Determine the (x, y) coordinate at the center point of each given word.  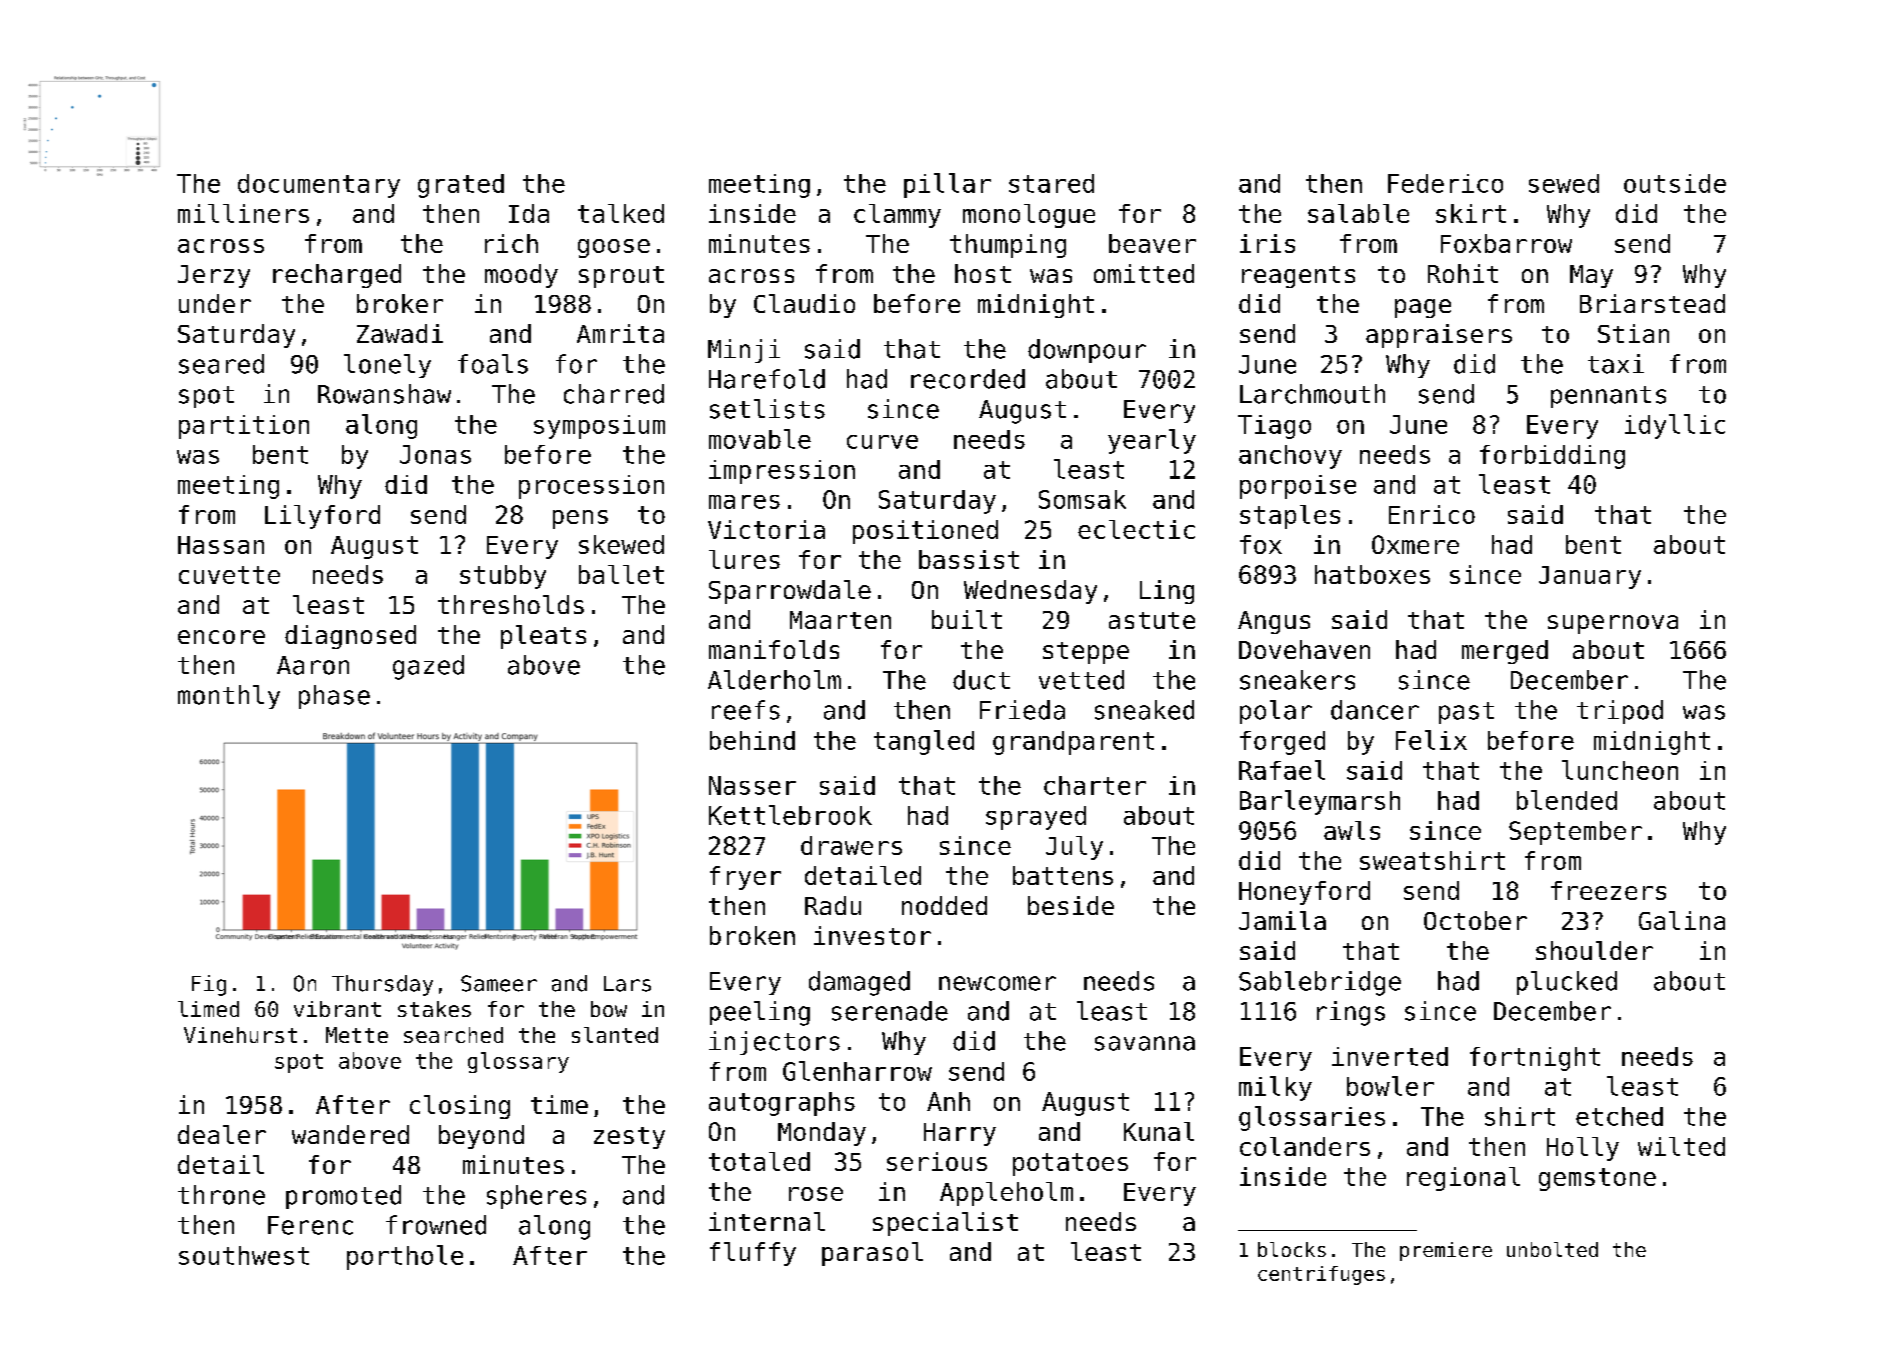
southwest (244, 1255)
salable (1358, 213)
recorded (968, 379)
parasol (872, 1254)
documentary (319, 186)
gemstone (1597, 1179)
